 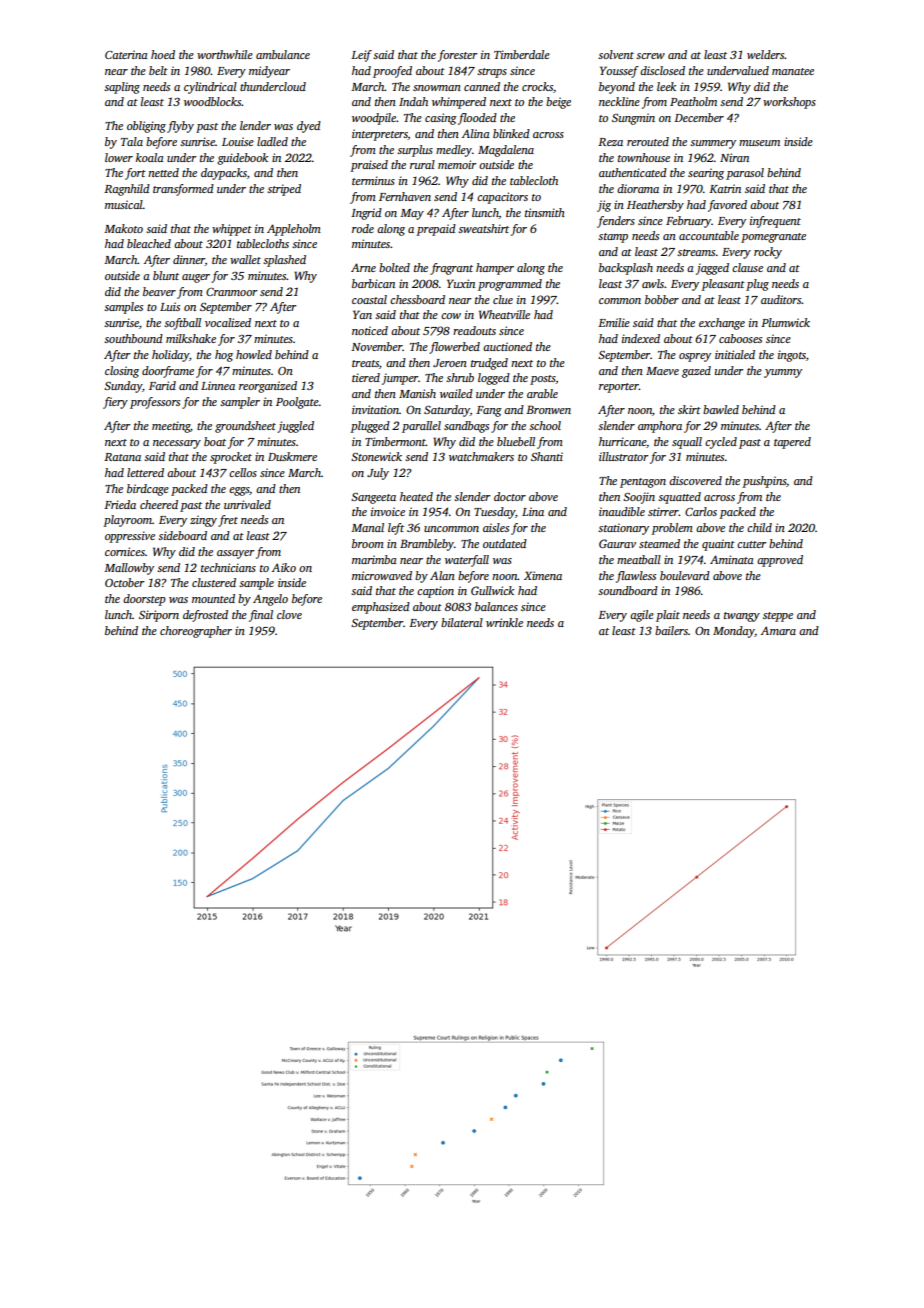 I want to click on choreographer, so click(x=196, y=632).
